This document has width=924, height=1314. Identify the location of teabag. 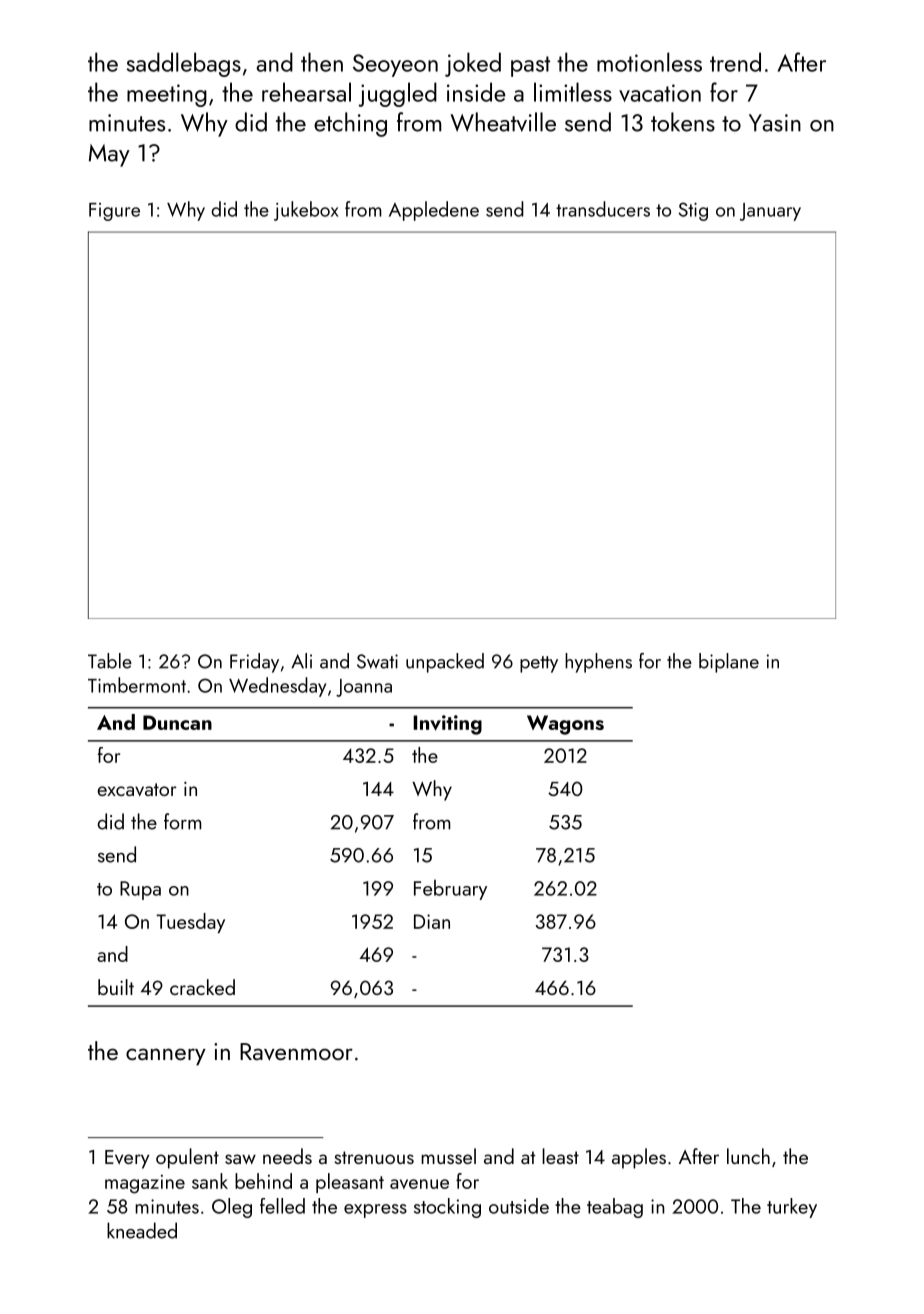
(615, 1208).
